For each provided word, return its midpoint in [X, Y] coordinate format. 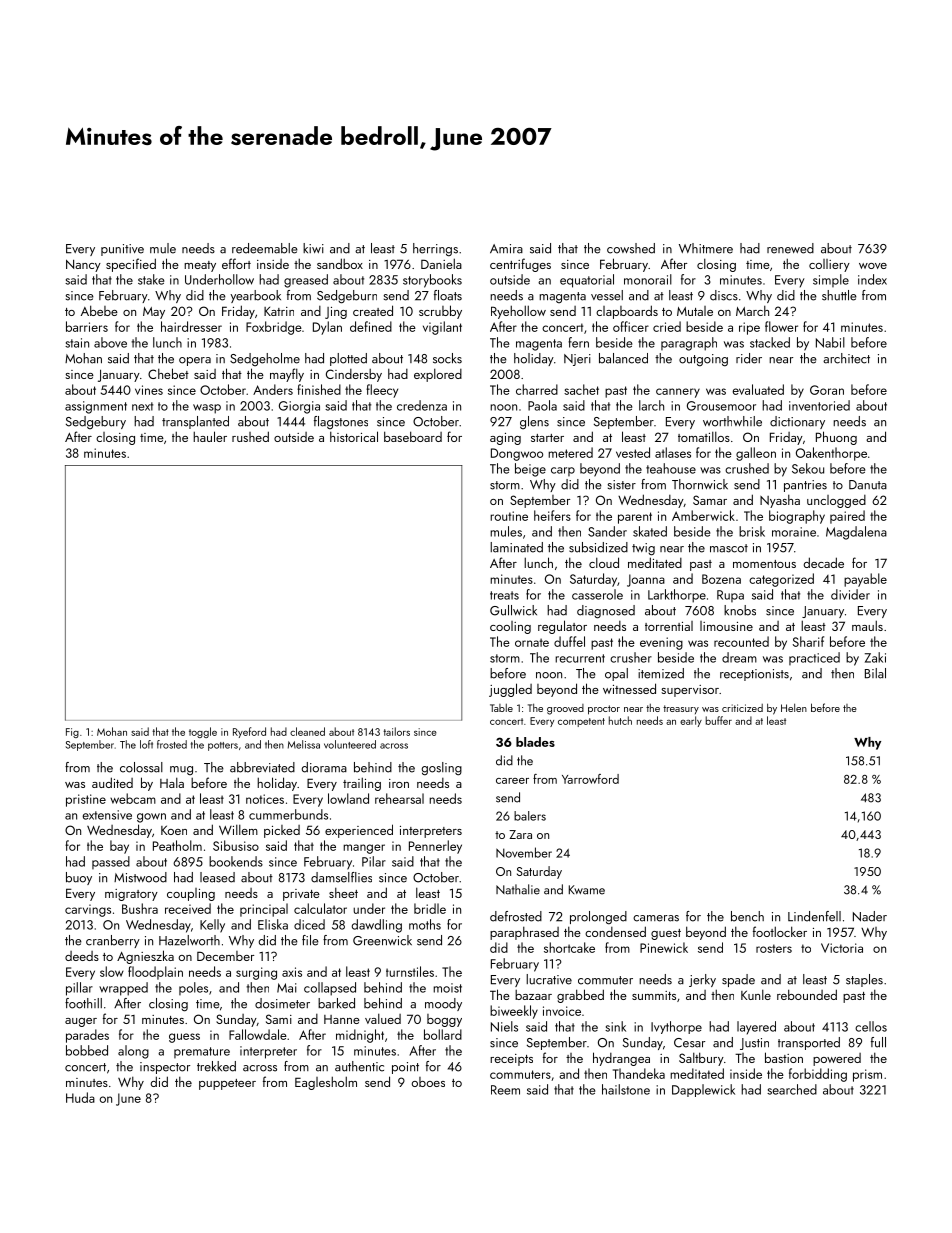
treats [504, 595]
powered [837, 1059]
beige [530, 470]
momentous [764, 564]
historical [354, 436]
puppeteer [227, 1084]
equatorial [587, 281]
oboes [428, 1082]
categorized [781, 580]
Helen [794, 707]
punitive [122, 250]
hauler [210, 436]
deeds [82, 956]
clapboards [627, 312]
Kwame [587, 890]
